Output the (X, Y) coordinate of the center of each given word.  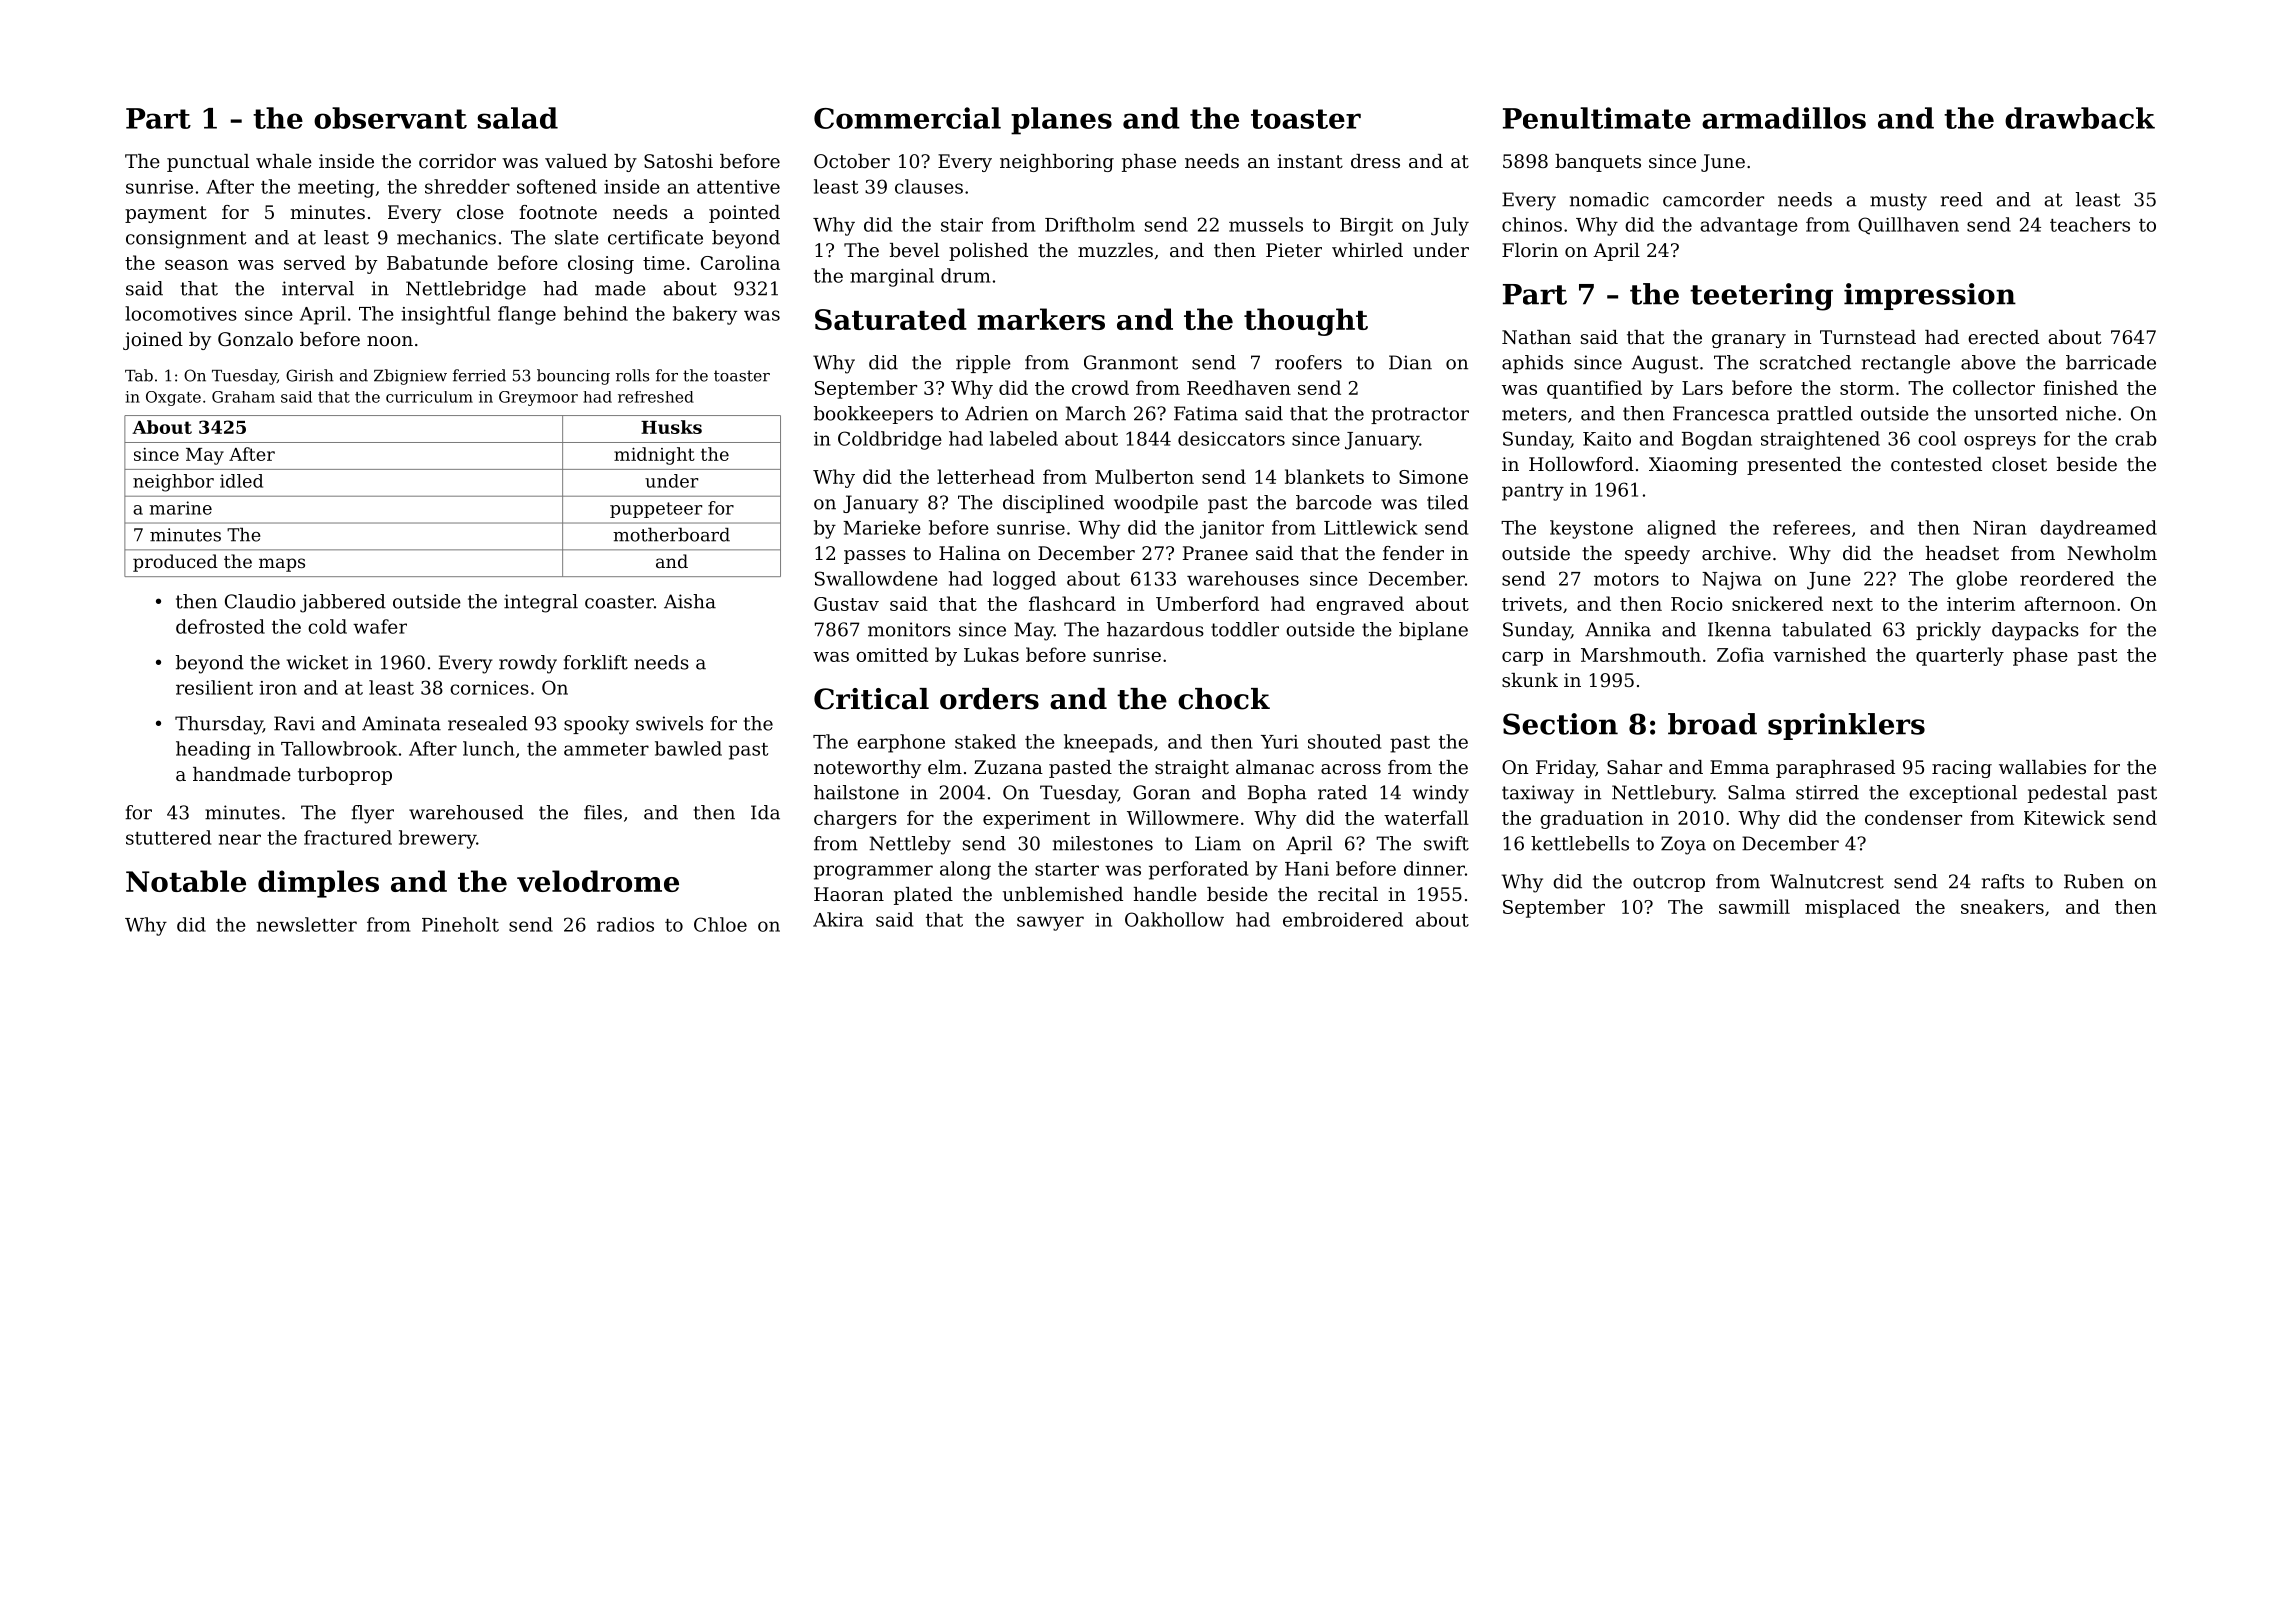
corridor (457, 161)
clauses (929, 186)
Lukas (991, 654)
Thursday (219, 725)
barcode (1334, 502)
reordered (2067, 578)
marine (180, 508)
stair (962, 225)
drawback (2080, 118)
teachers (2090, 224)
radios (625, 924)
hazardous (1155, 629)
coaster (619, 602)
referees (1811, 527)
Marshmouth (1641, 654)
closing (601, 264)
